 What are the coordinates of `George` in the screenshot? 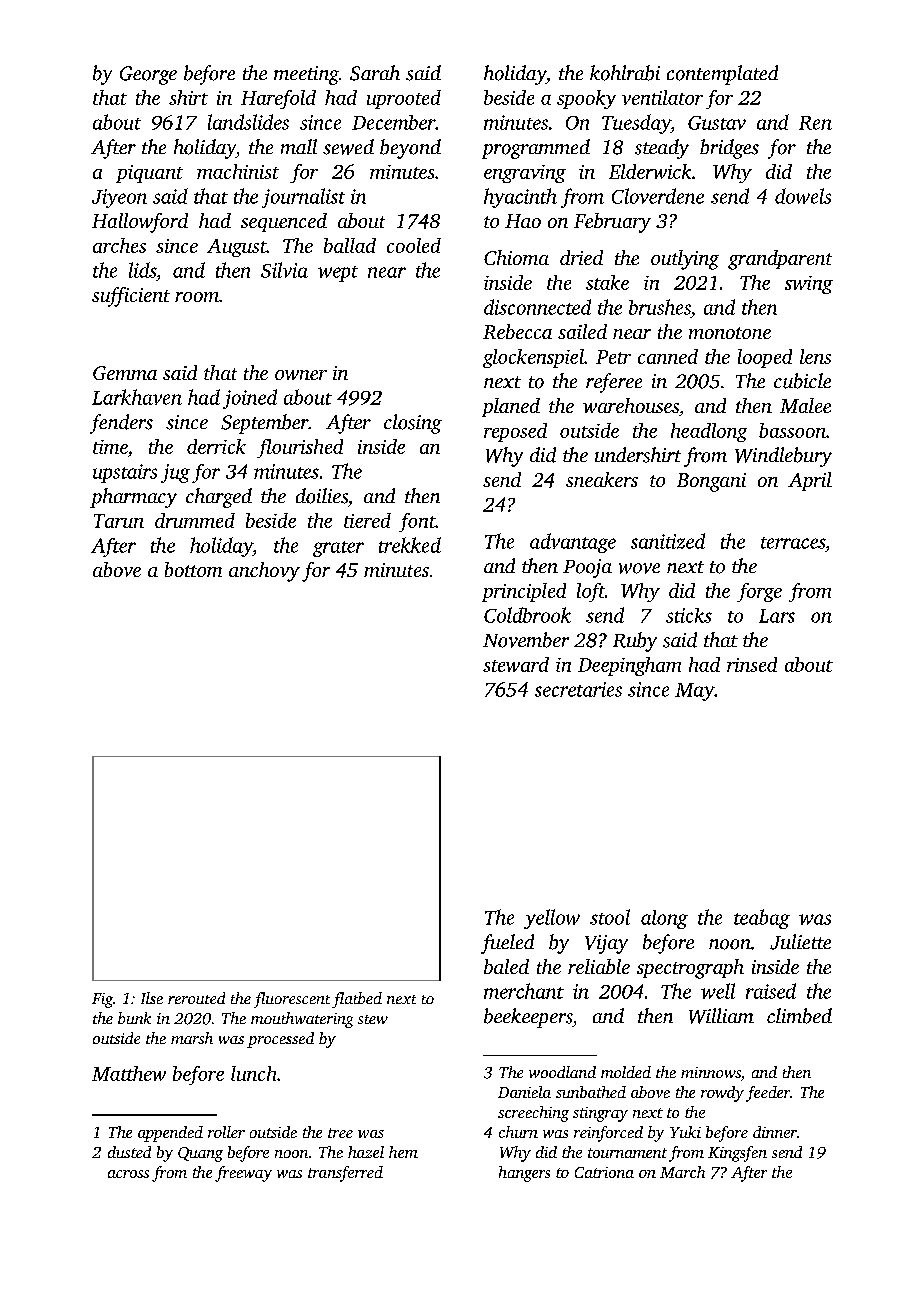 It's located at (148, 75).
